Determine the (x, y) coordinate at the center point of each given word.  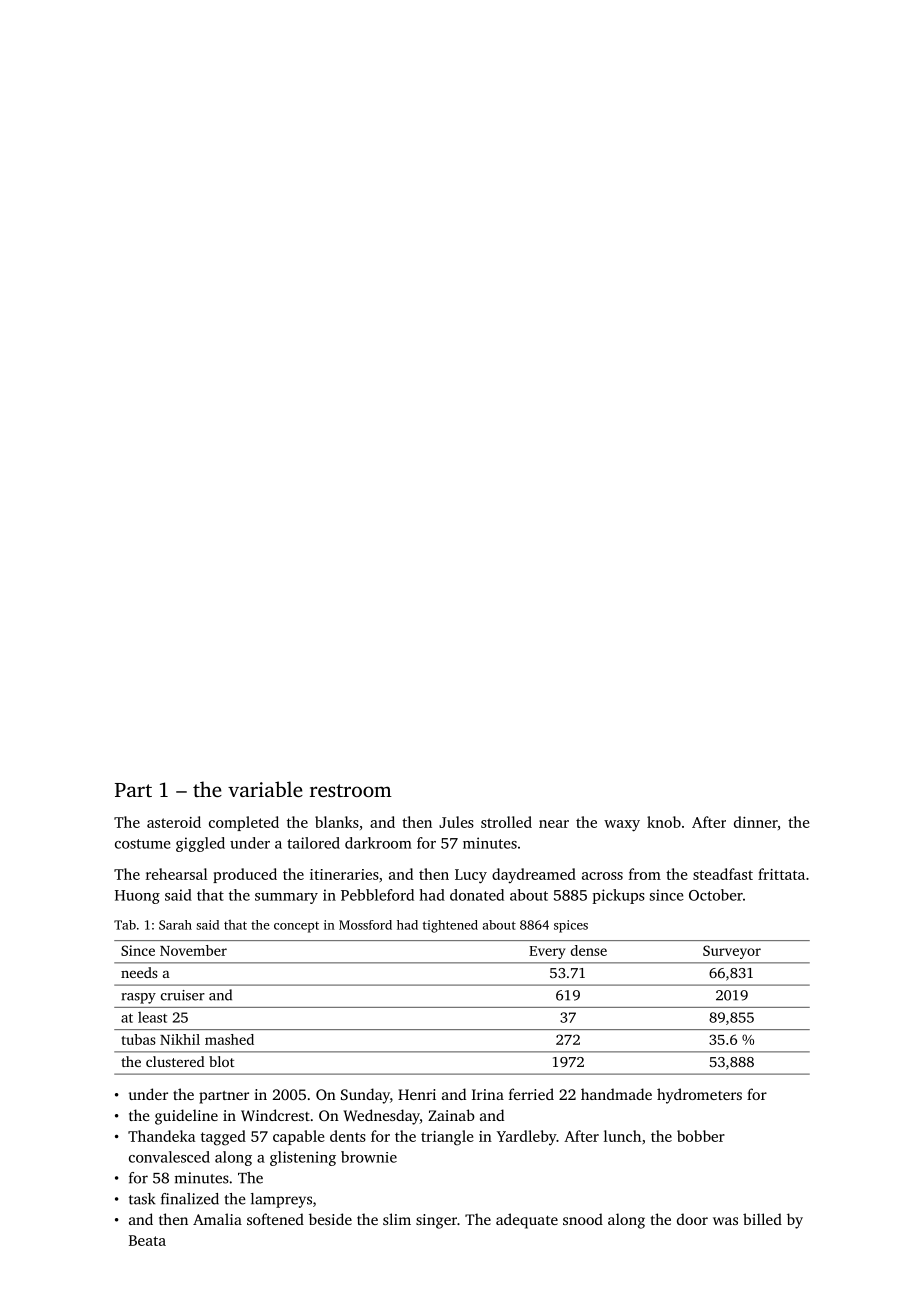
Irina (488, 1094)
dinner (756, 822)
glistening (303, 1158)
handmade (616, 1094)
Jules (456, 822)
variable (265, 789)
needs (139, 972)
